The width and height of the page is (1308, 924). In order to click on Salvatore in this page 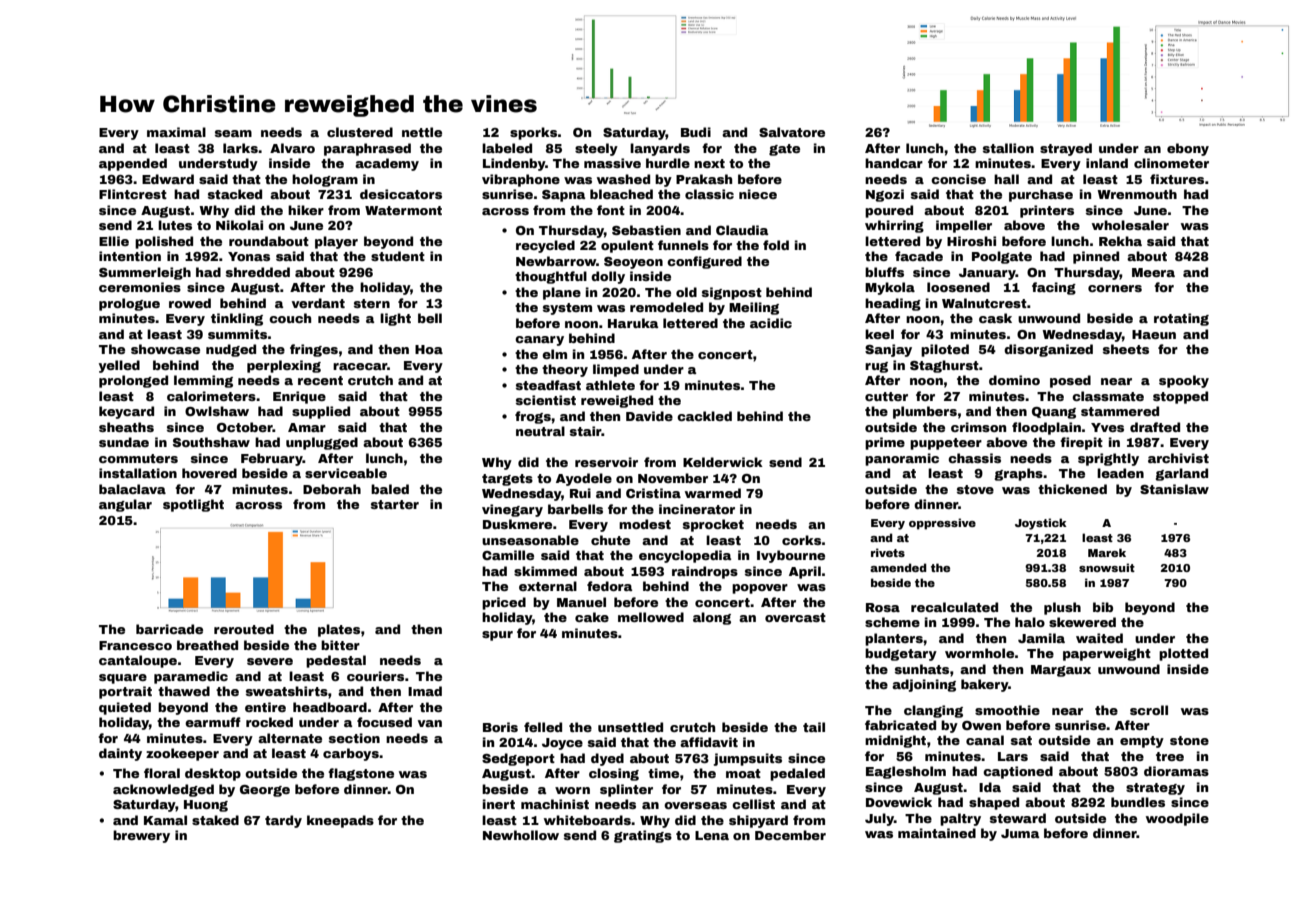, I will do `click(792, 132)`.
